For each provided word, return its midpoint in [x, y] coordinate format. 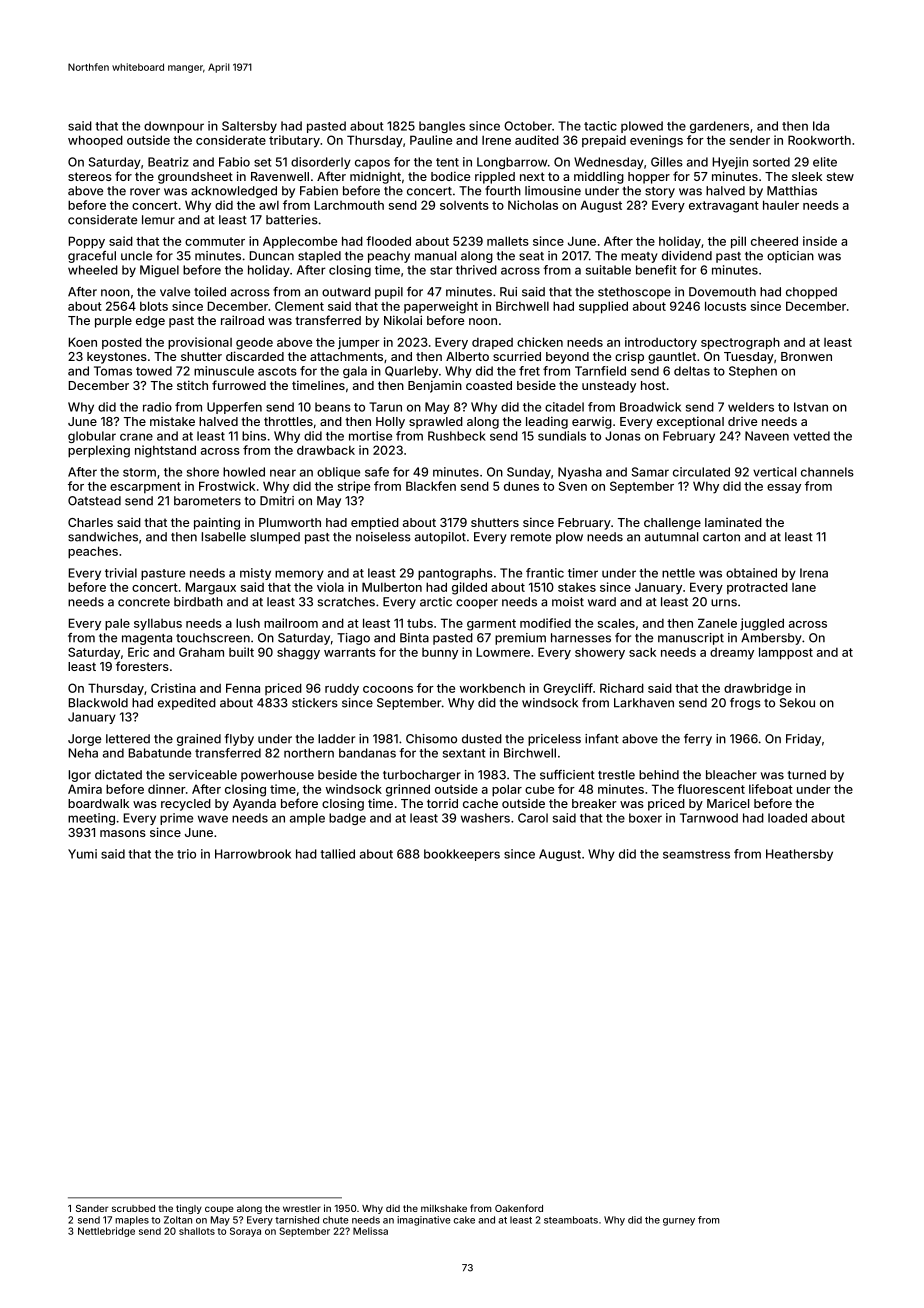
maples [132, 1221]
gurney [679, 1222]
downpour [174, 127]
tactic [600, 126]
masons [123, 833]
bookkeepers [462, 855]
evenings [656, 141]
